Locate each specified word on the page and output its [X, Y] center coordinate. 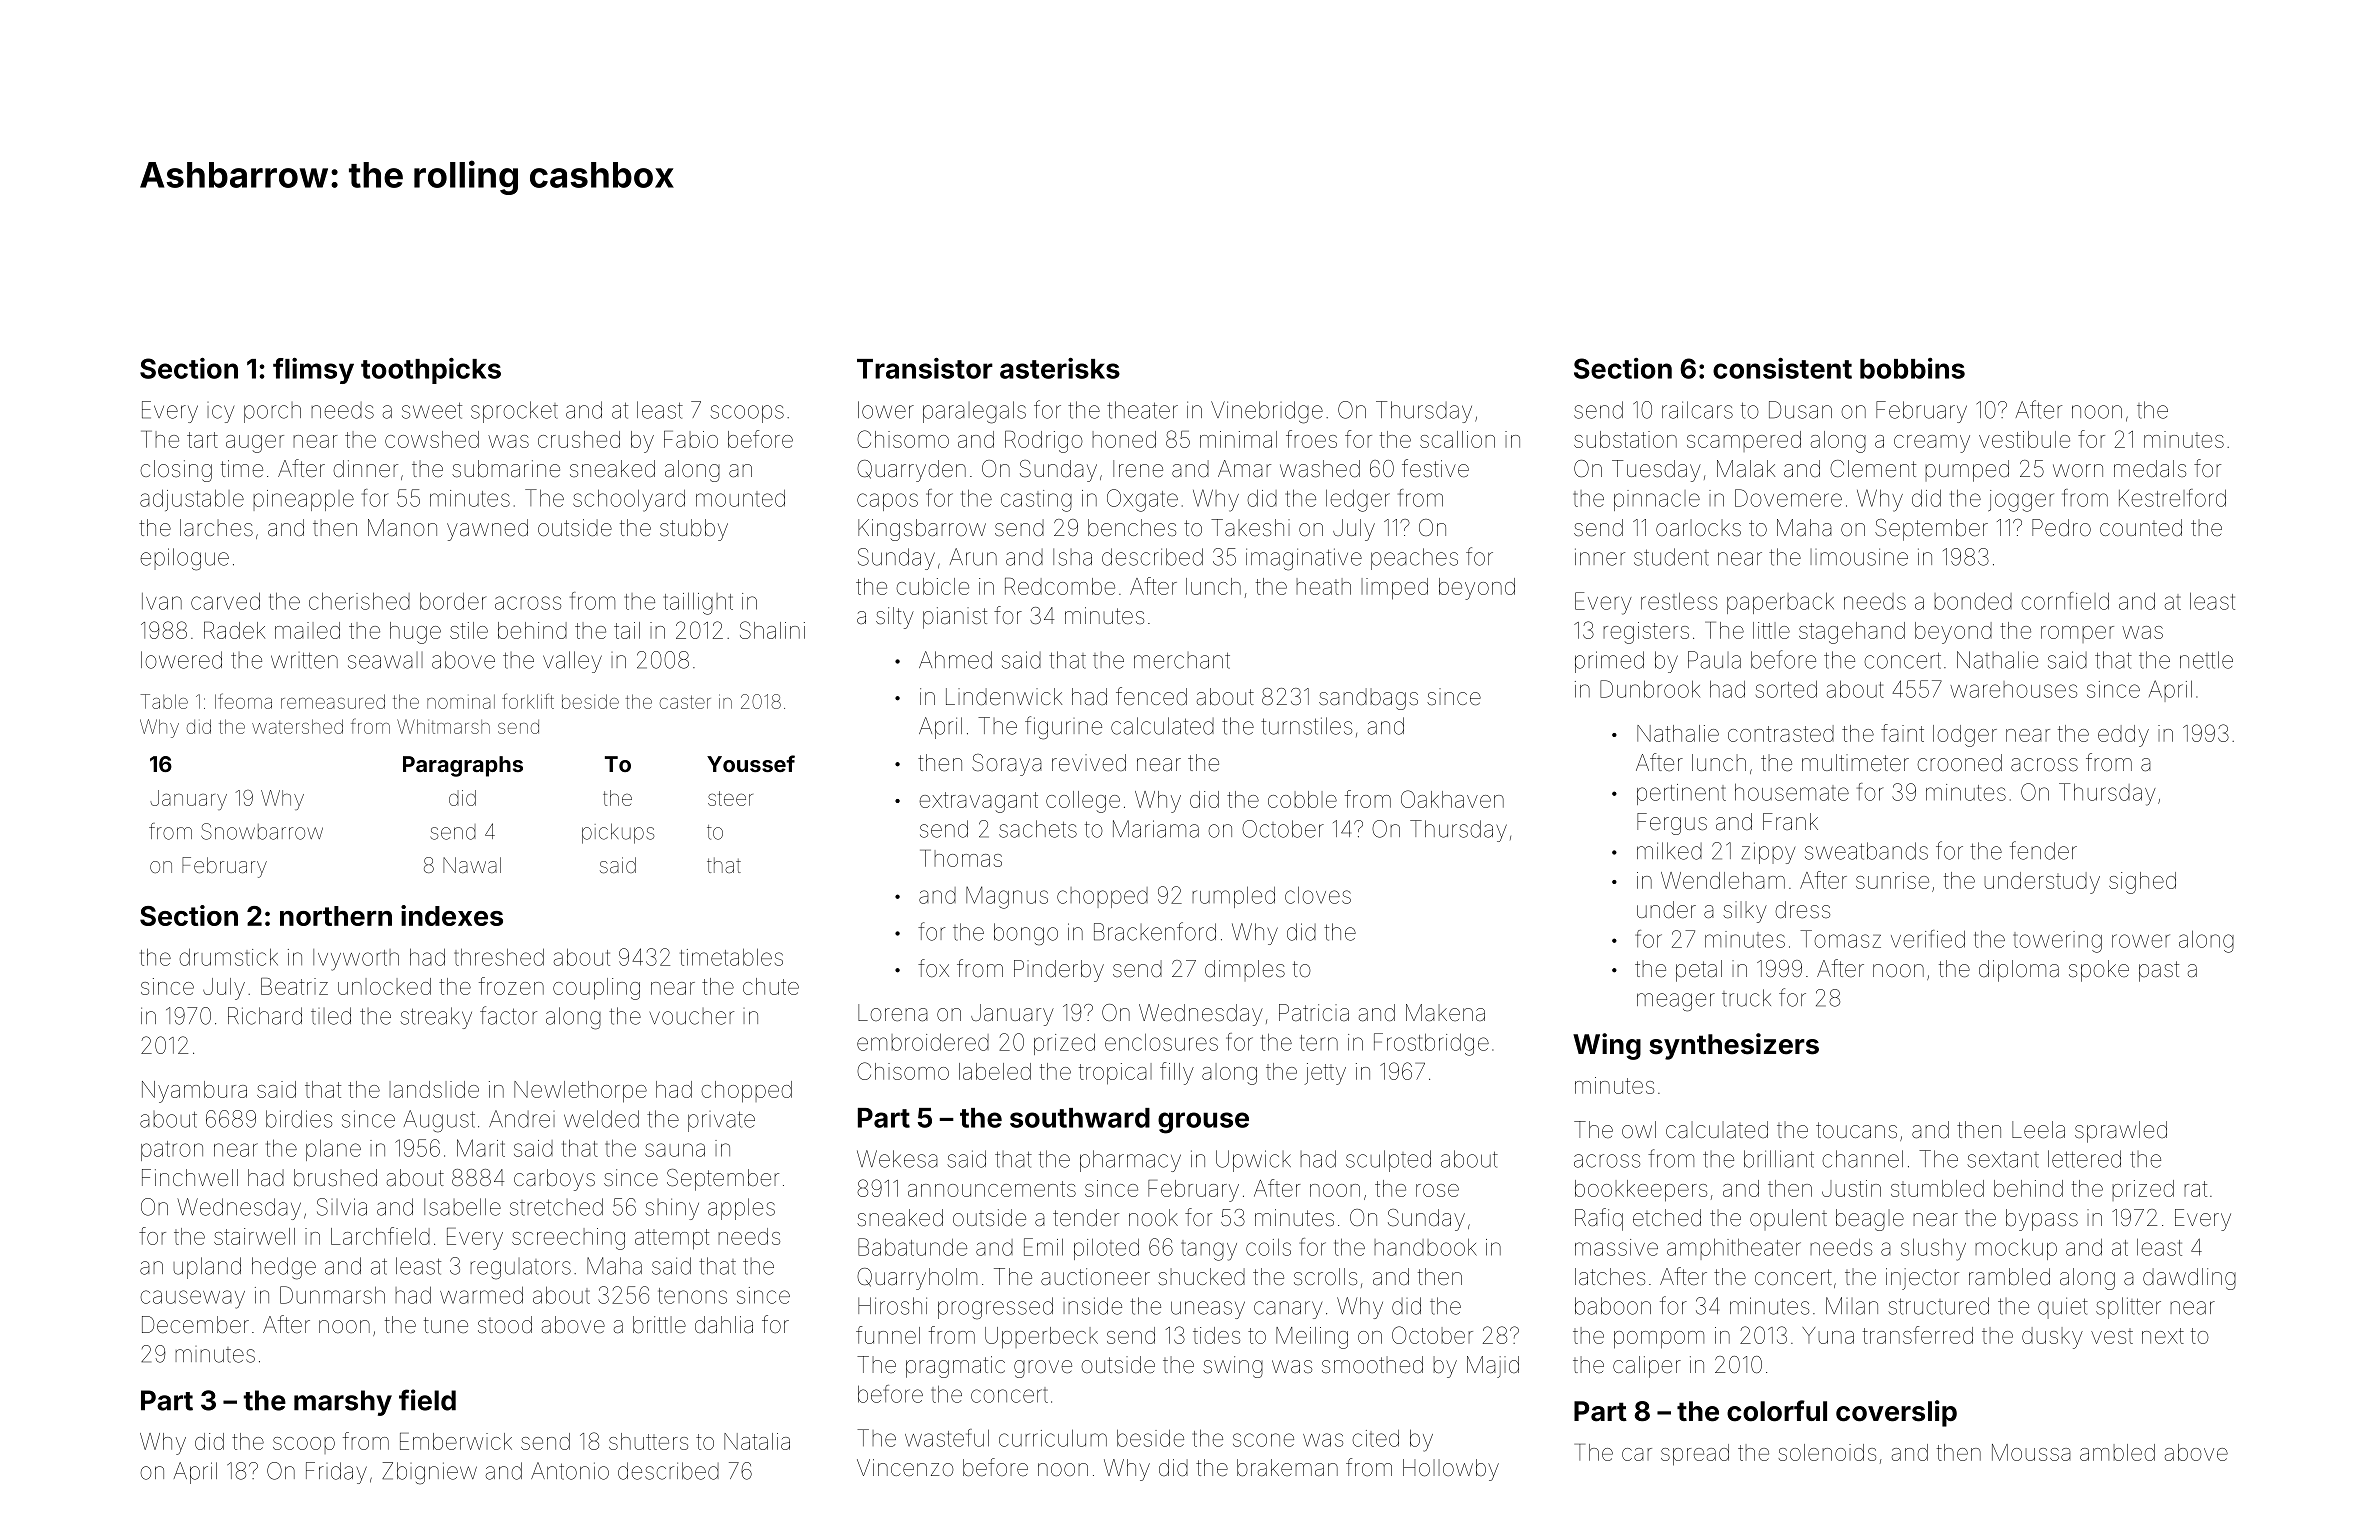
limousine [1859, 557]
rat [2195, 1189]
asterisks [1060, 368]
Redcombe [1060, 586]
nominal [461, 702]
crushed [579, 439]
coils [1268, 1247]
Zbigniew [429, 1473]
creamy [1932, 444]
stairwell [254, 1236]
